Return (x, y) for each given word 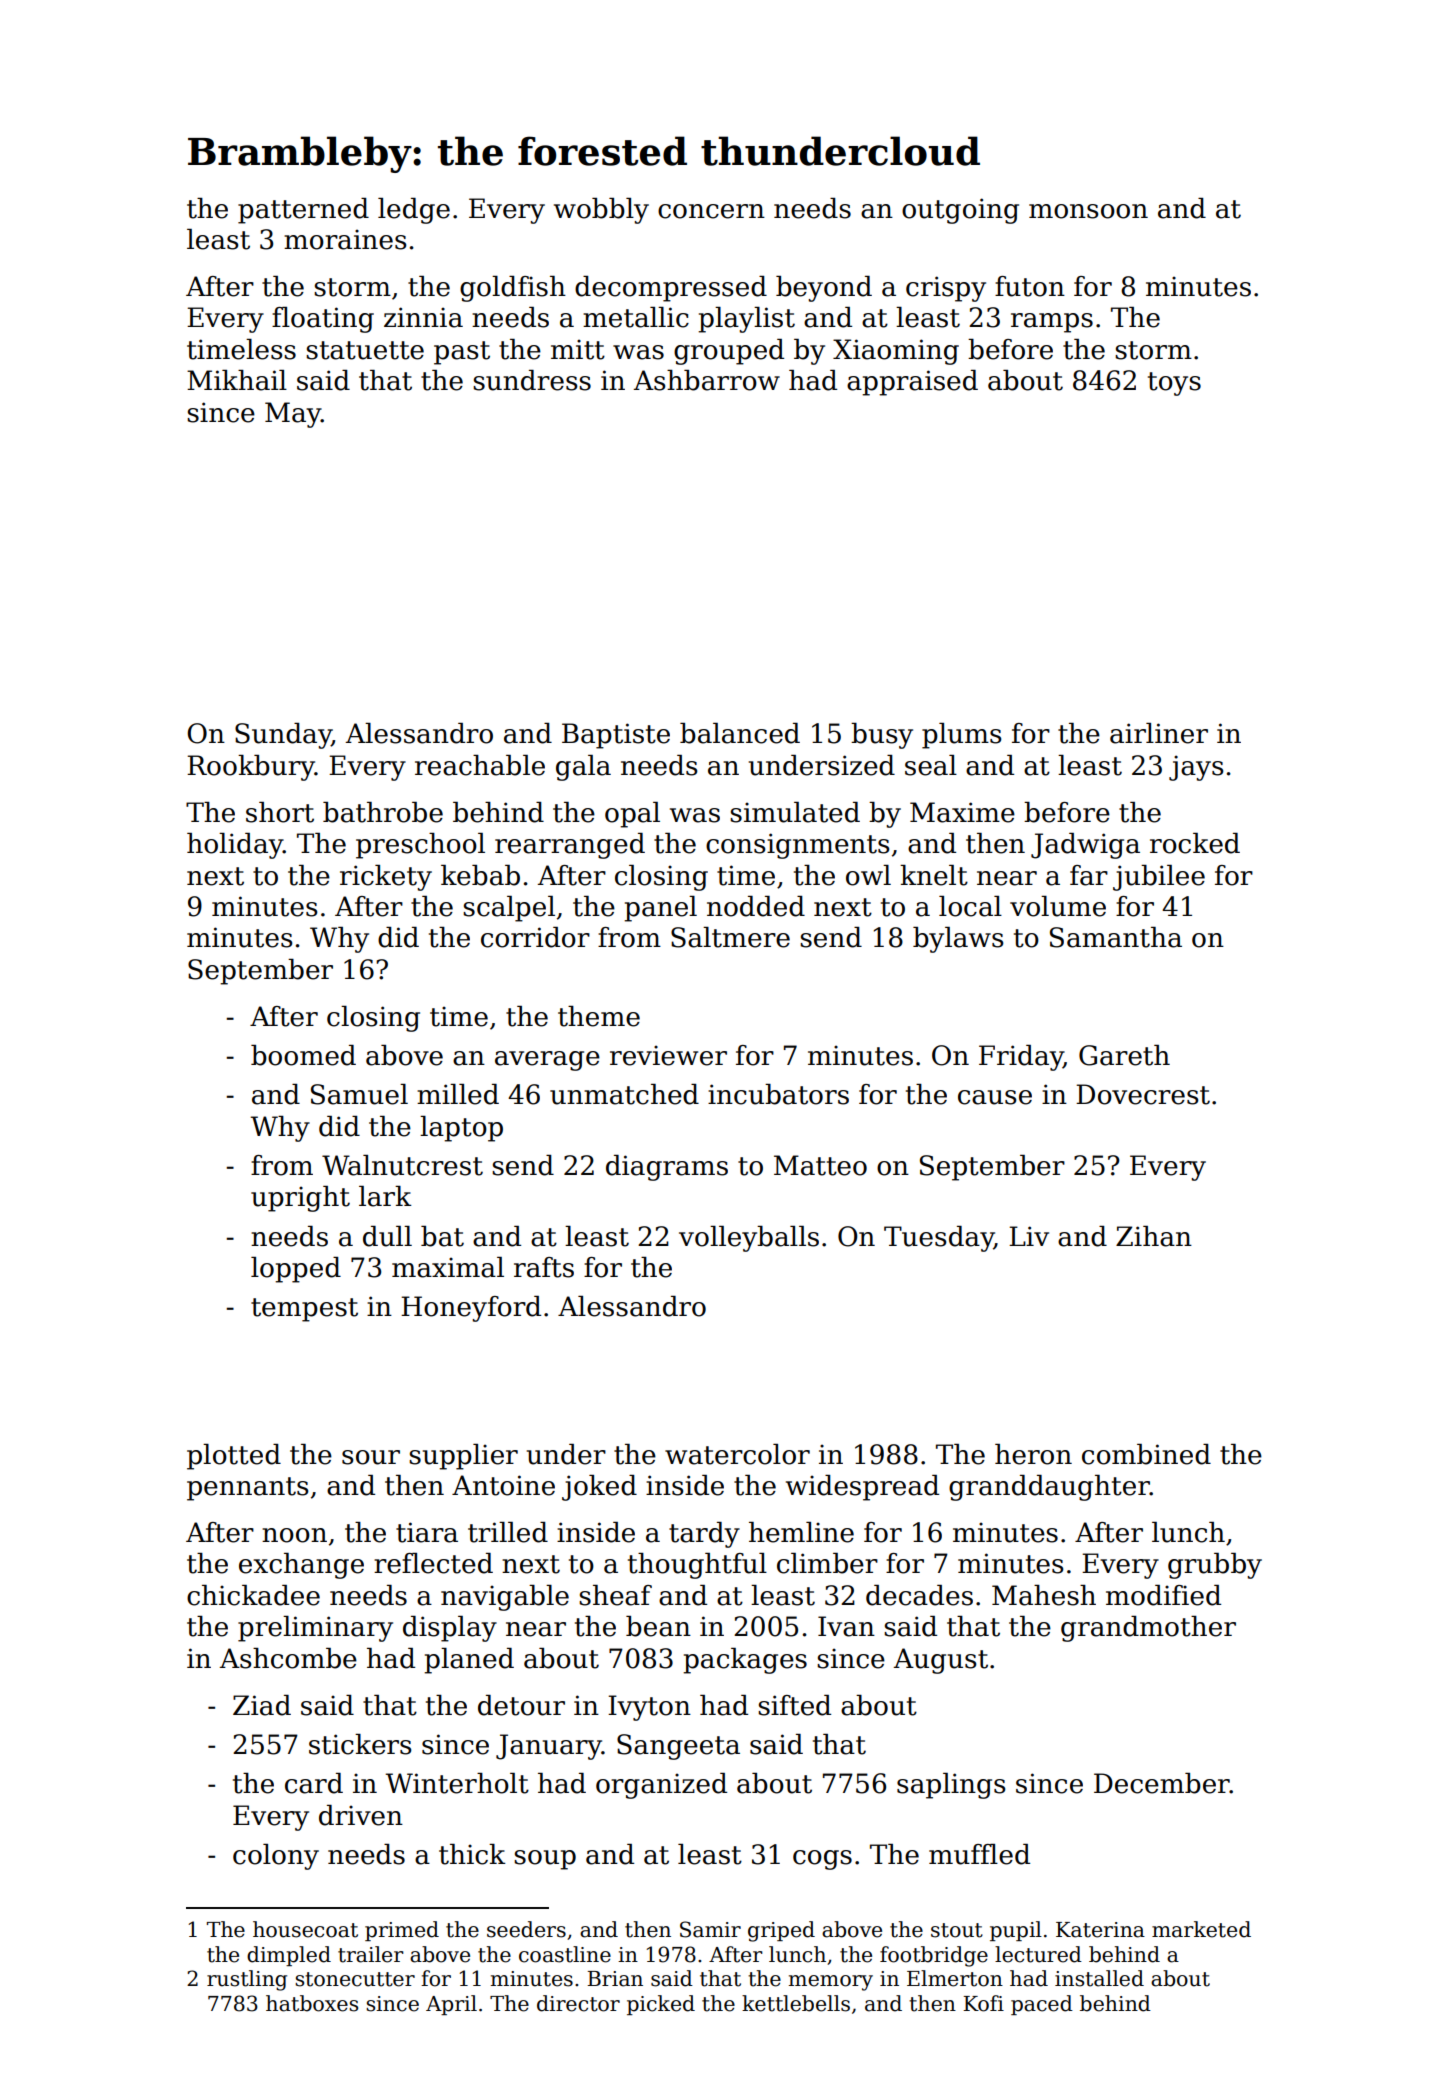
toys (1174, 384)
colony (276, 1857)
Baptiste (616, 736)
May (293, 415)
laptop (461, 1129)
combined (1146, 1454)
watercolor (737, 1454)
